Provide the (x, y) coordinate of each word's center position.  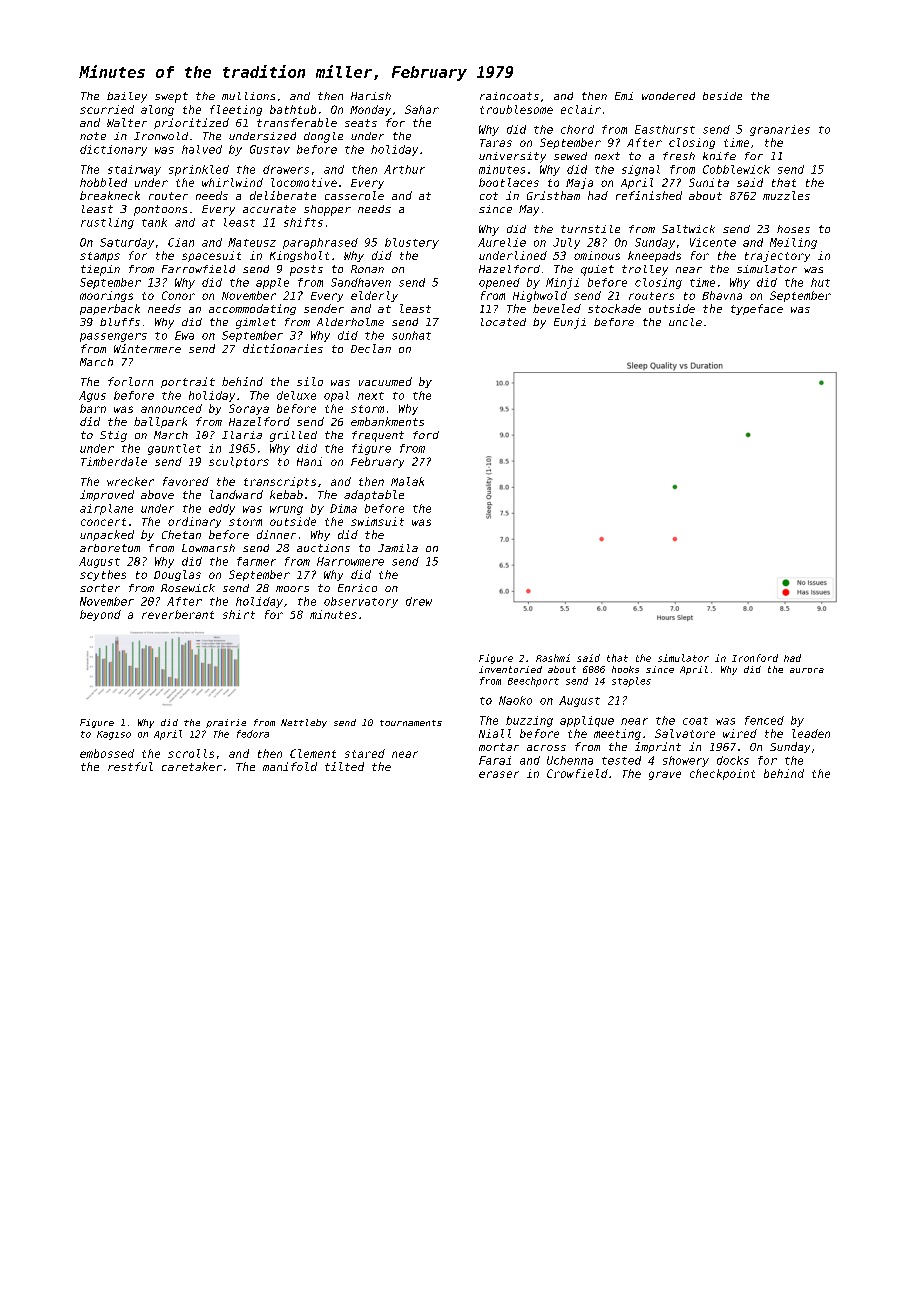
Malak (407, 481)
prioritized (191, 123)
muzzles (786, 195)
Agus (92, 396)
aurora (807, 670)
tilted (344, 766)
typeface (757, 309)
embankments (387, 421)
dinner (276, 534)
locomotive (304, 182)
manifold (290, 766)
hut (820, 282)
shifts (303, 222)
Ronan (367, 269)
